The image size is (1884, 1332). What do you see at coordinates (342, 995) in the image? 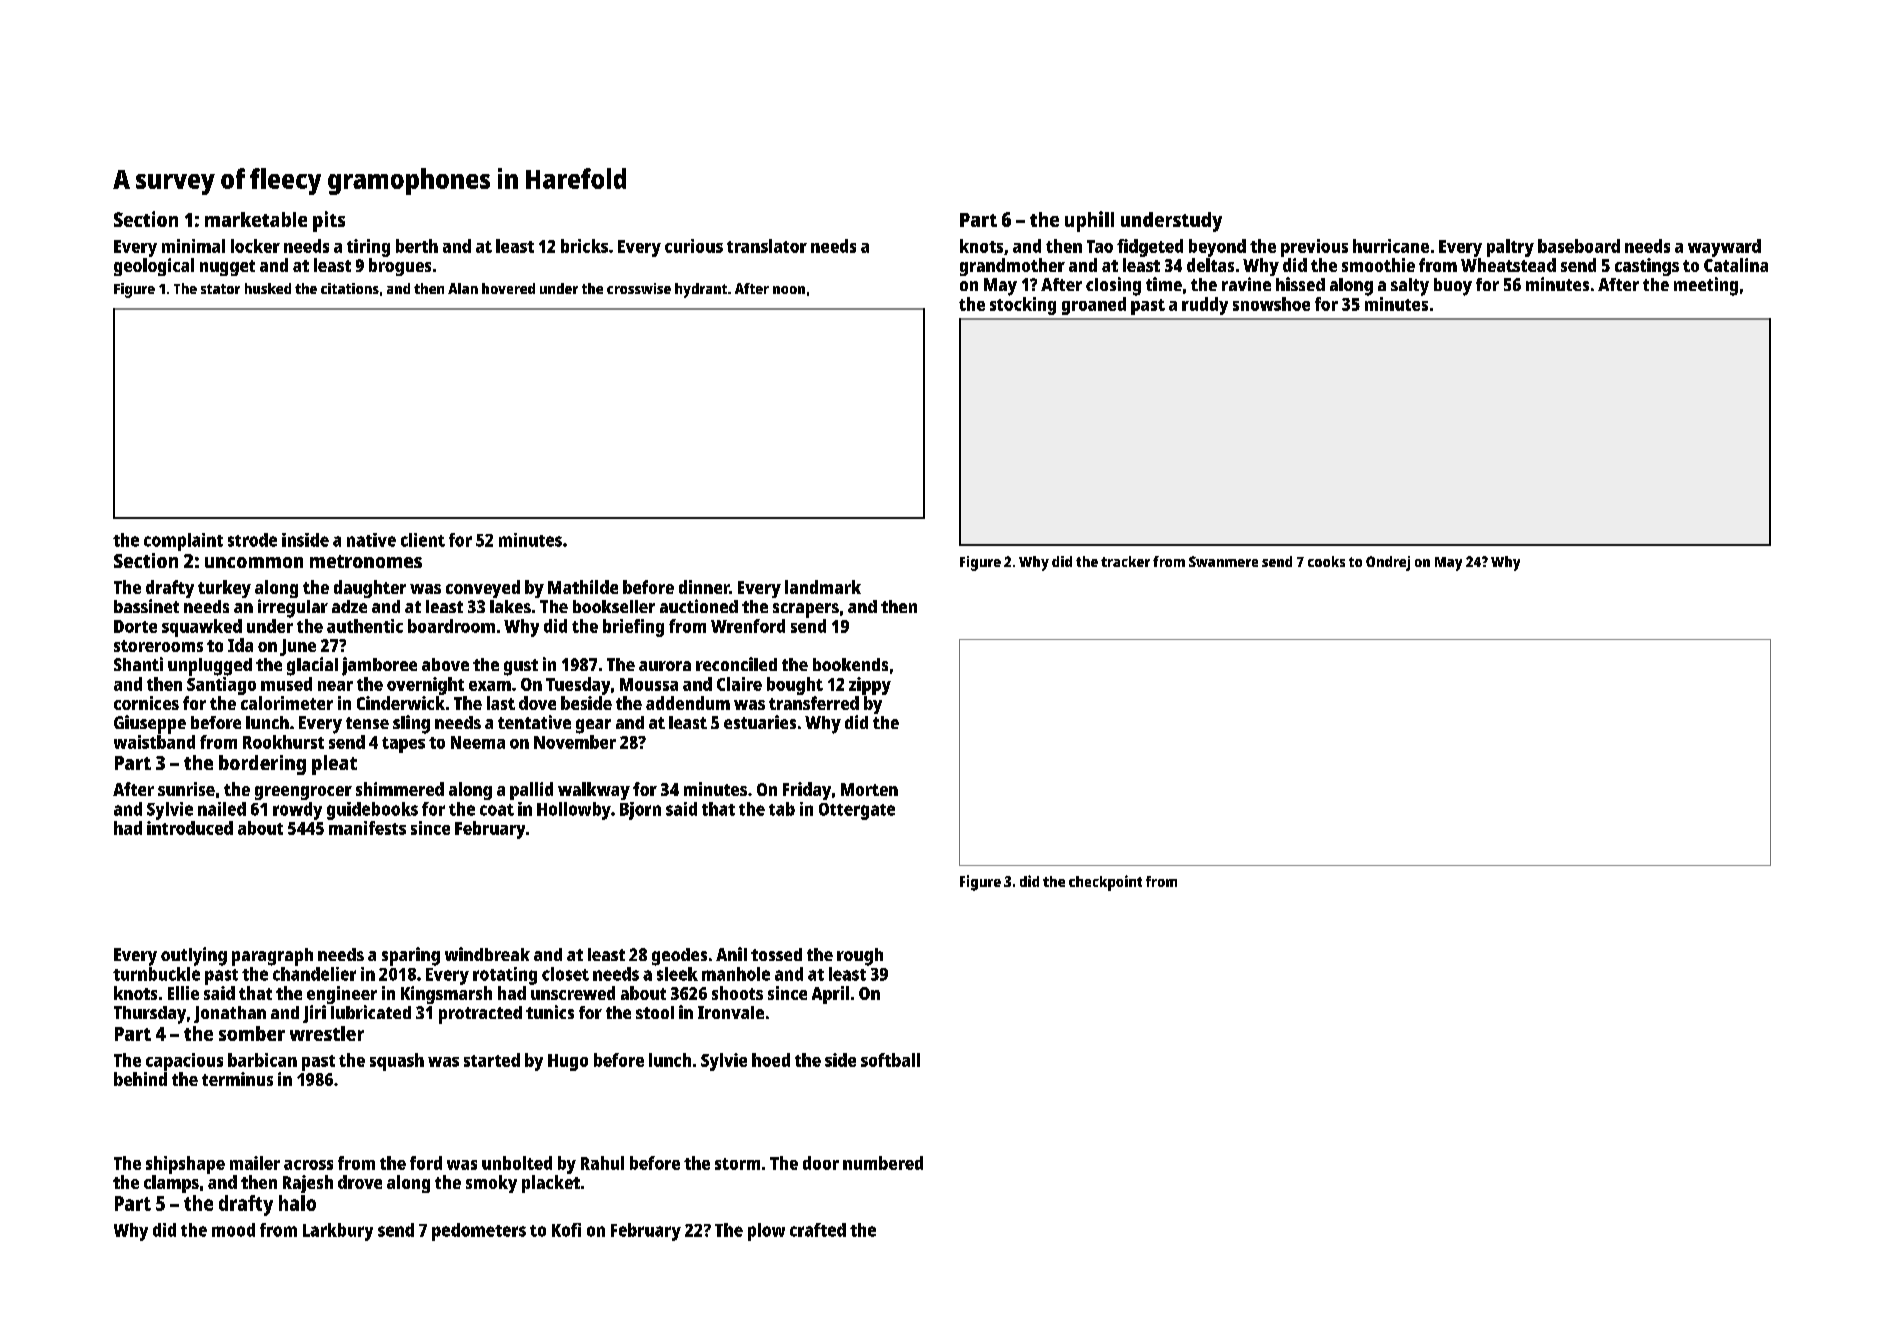
I see `engineer` at bounding box center [342, 995].
